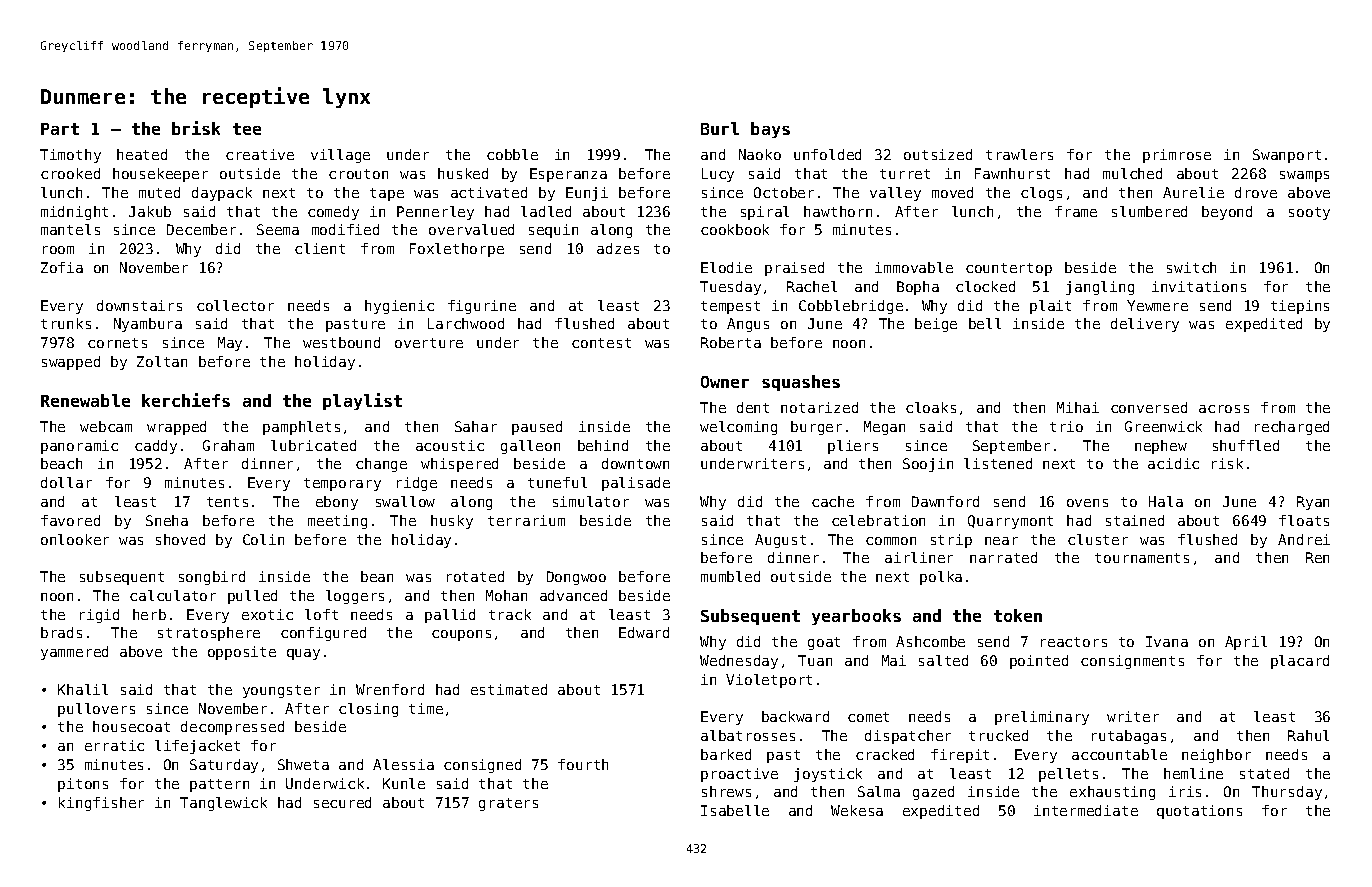  I want to click on bays, so click(770, 130).
